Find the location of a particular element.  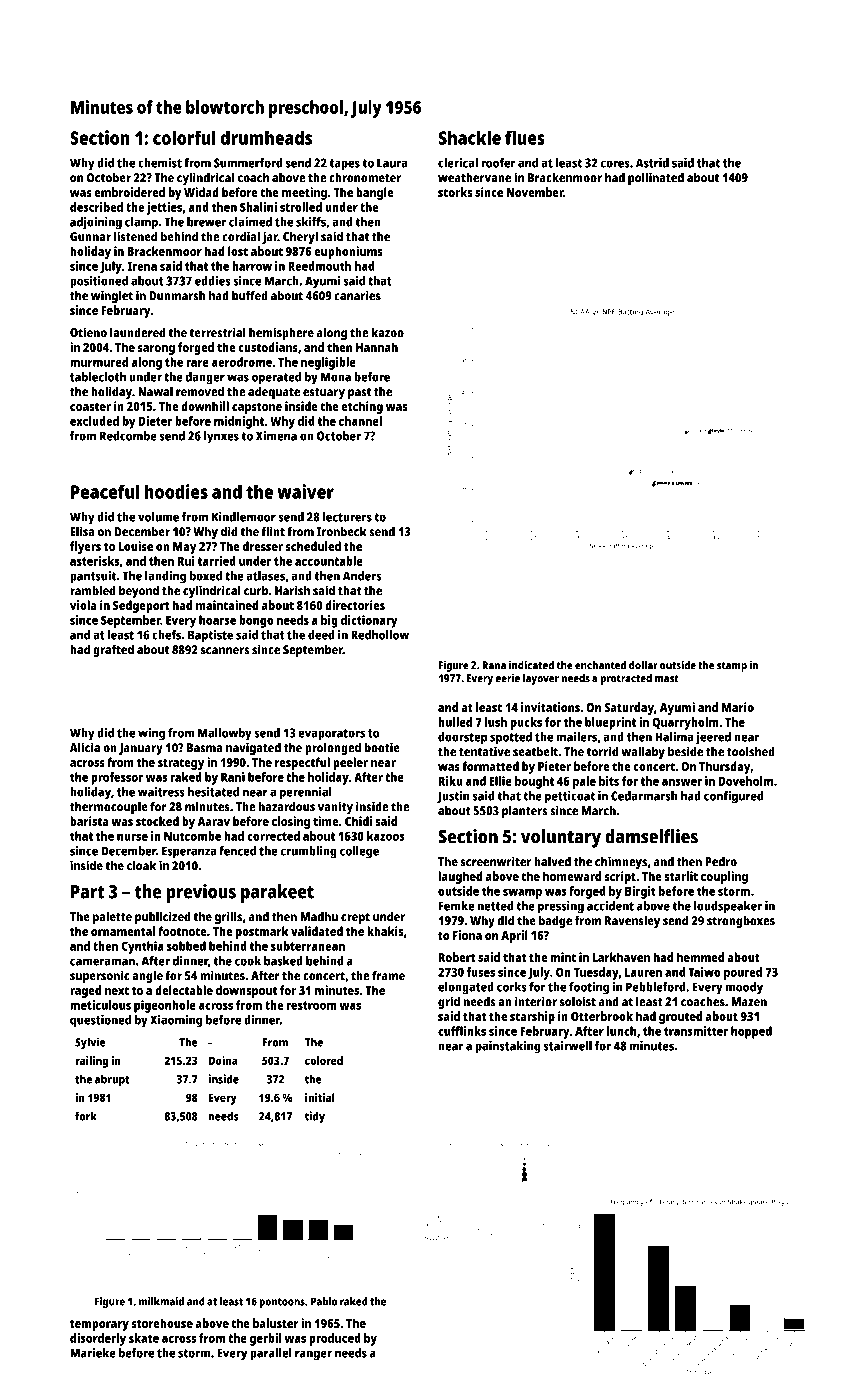

enchanted is located at coordinates (600, 665).
